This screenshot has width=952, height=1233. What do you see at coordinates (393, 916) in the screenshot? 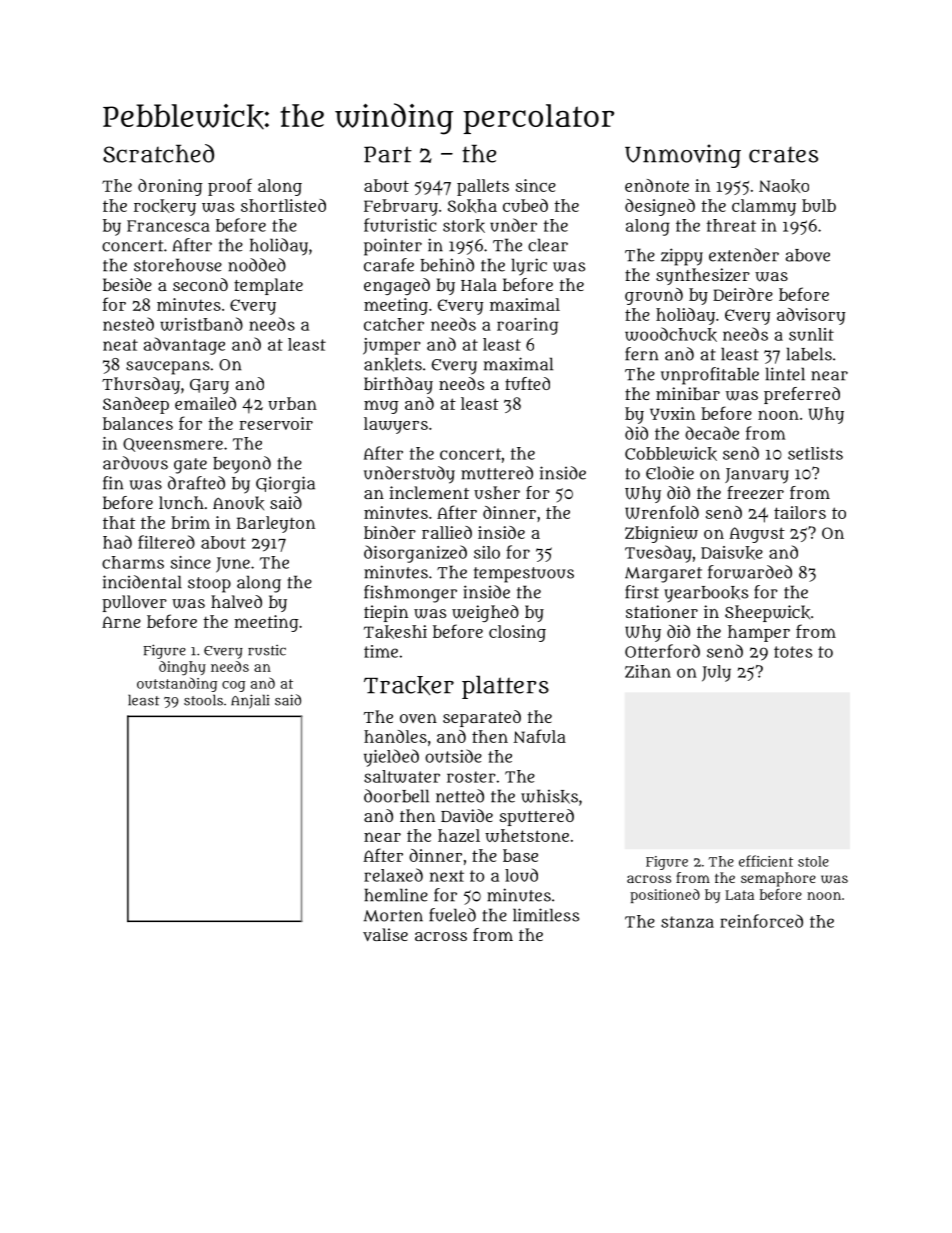
I see `Morten` at bounding box center [393, 916].
